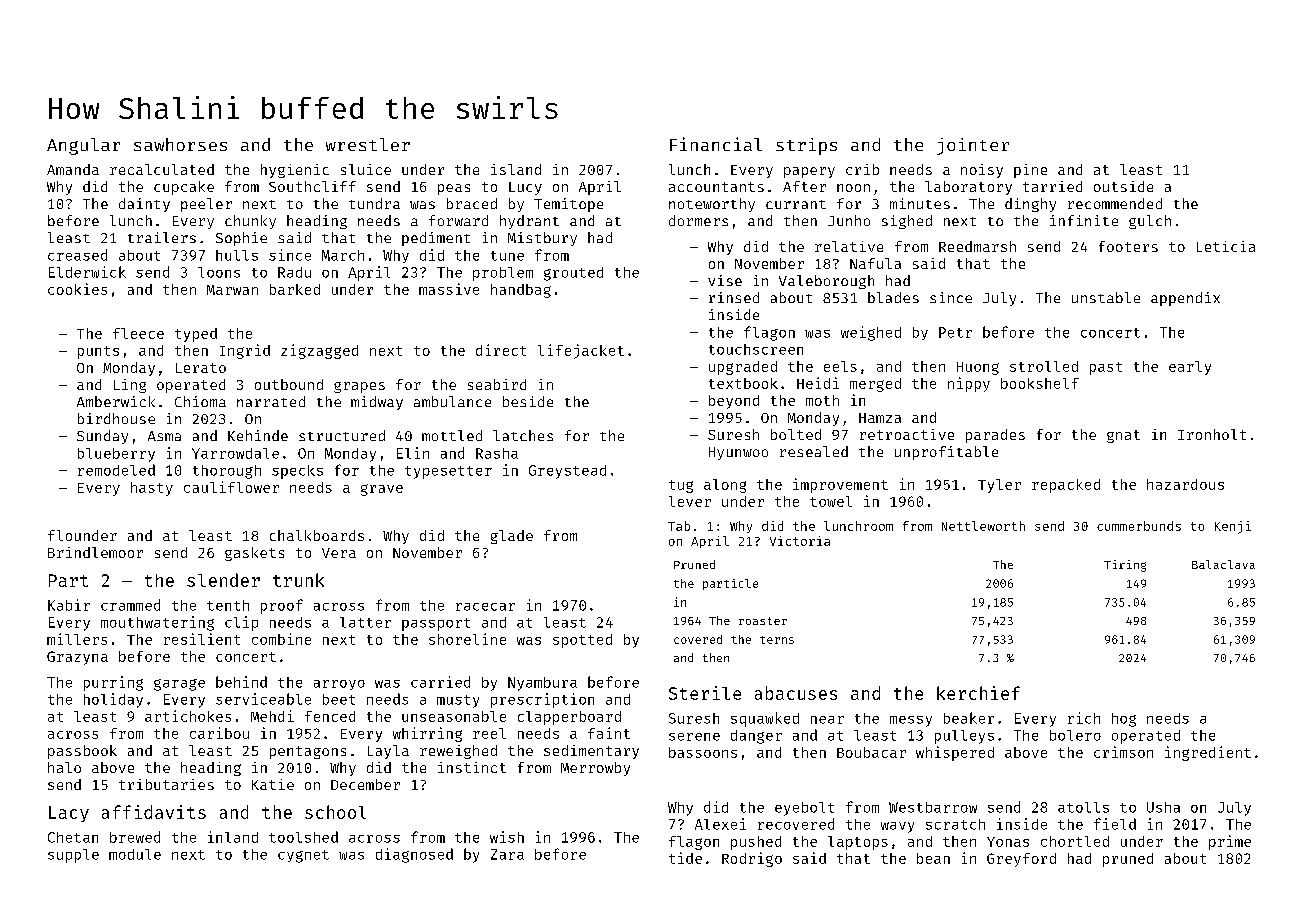  I want to click on island, so click(516, 169).
